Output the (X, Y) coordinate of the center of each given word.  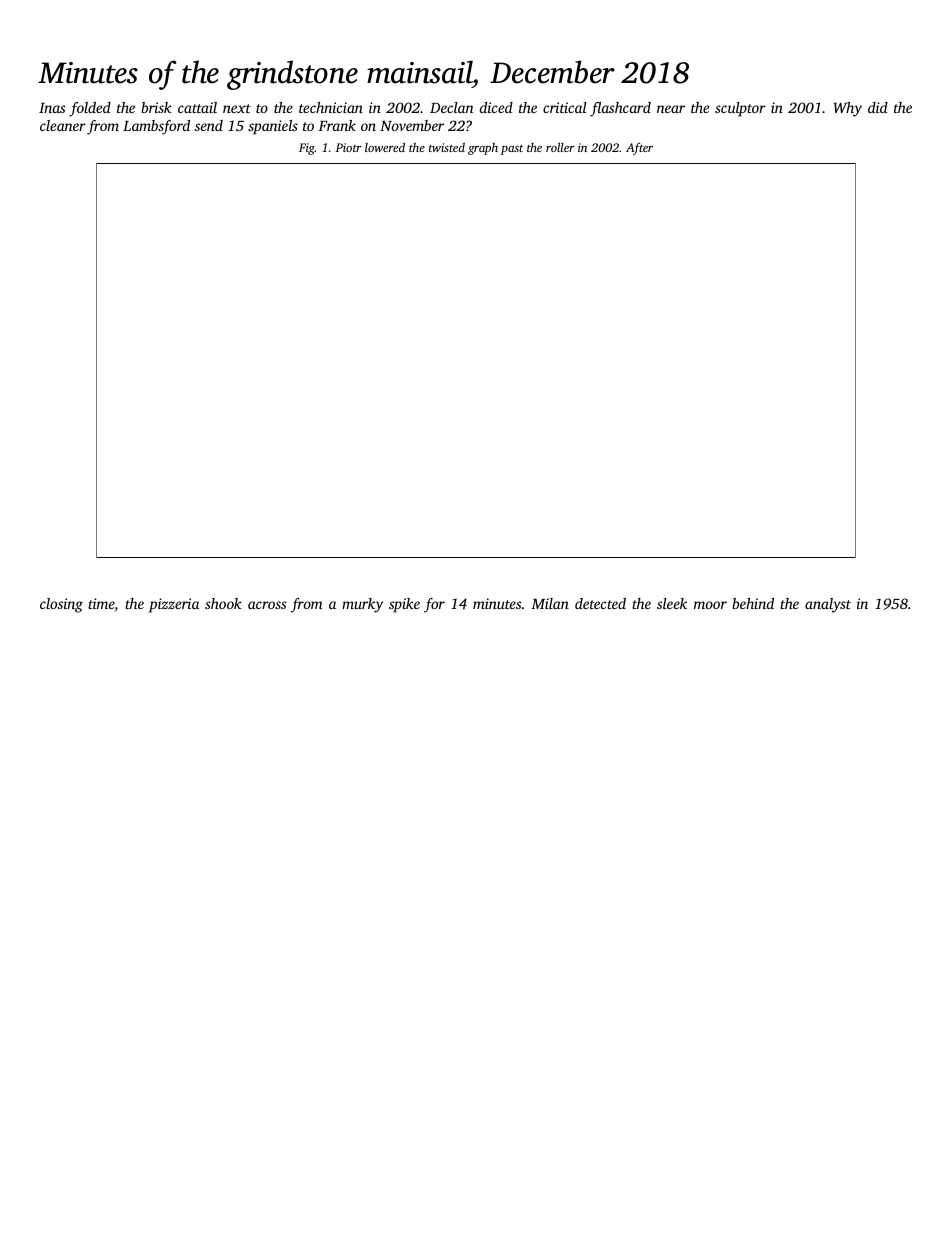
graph (483, 149)
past (512, 150)
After (639, 149)
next (237, 108)
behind (753, 603)
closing (61, 605)
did (878, 107)
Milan (550, 603)
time (101, 603)
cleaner (63, 125)
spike (404, 605)
